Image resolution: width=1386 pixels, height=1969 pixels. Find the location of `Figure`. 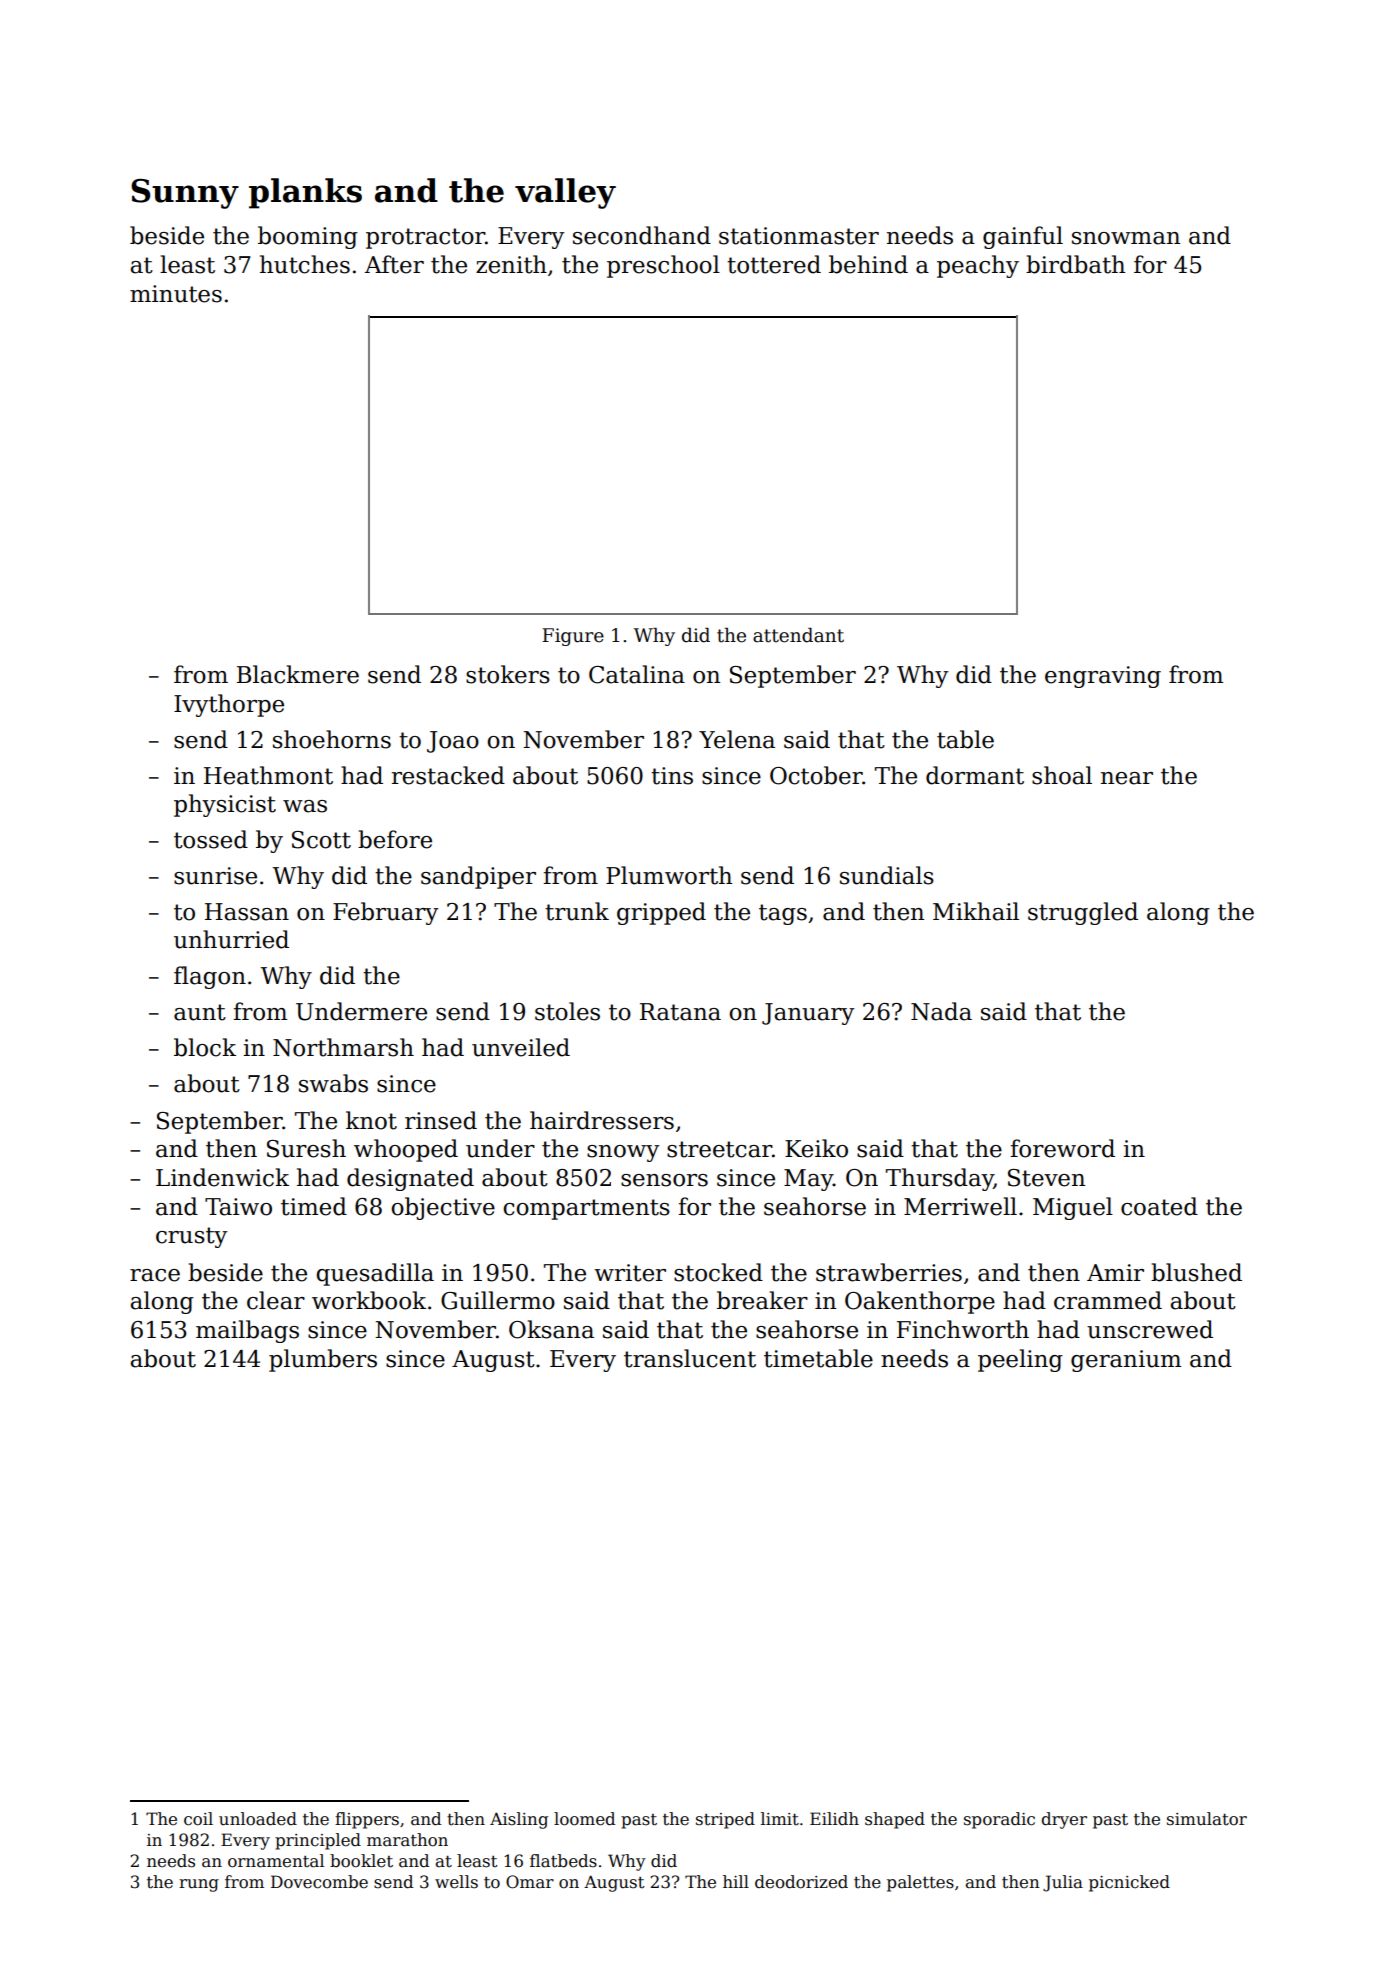

Figure is located at coordinates (573, 637).
